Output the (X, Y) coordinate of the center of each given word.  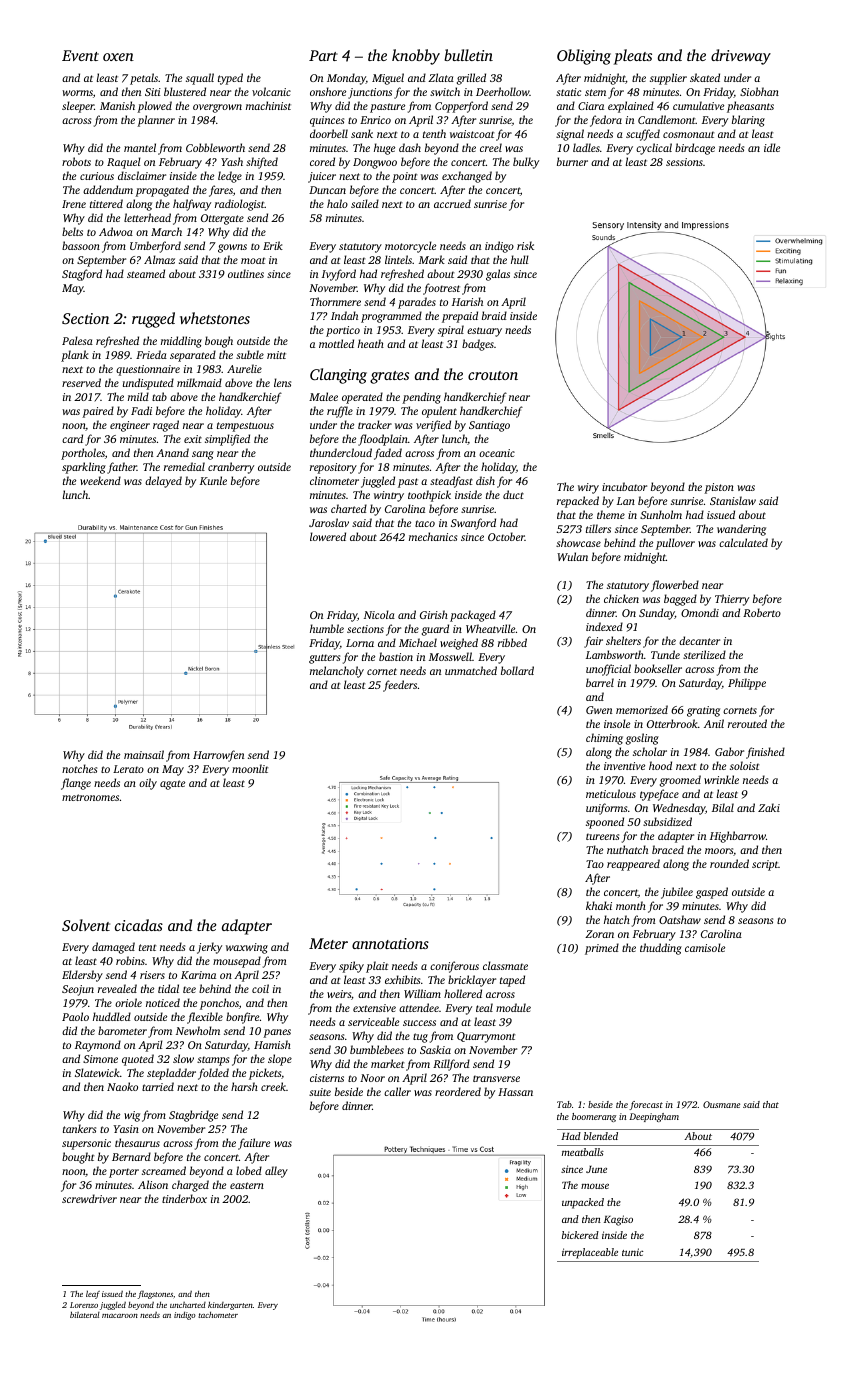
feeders (400, 686)
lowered (328, 536)
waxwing (247, 948)
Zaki (769, 807)
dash (410, 147)
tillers (598, 528)
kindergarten (230, 1305)
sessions (684, 162)
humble (327, 628)
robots (76, 161)
